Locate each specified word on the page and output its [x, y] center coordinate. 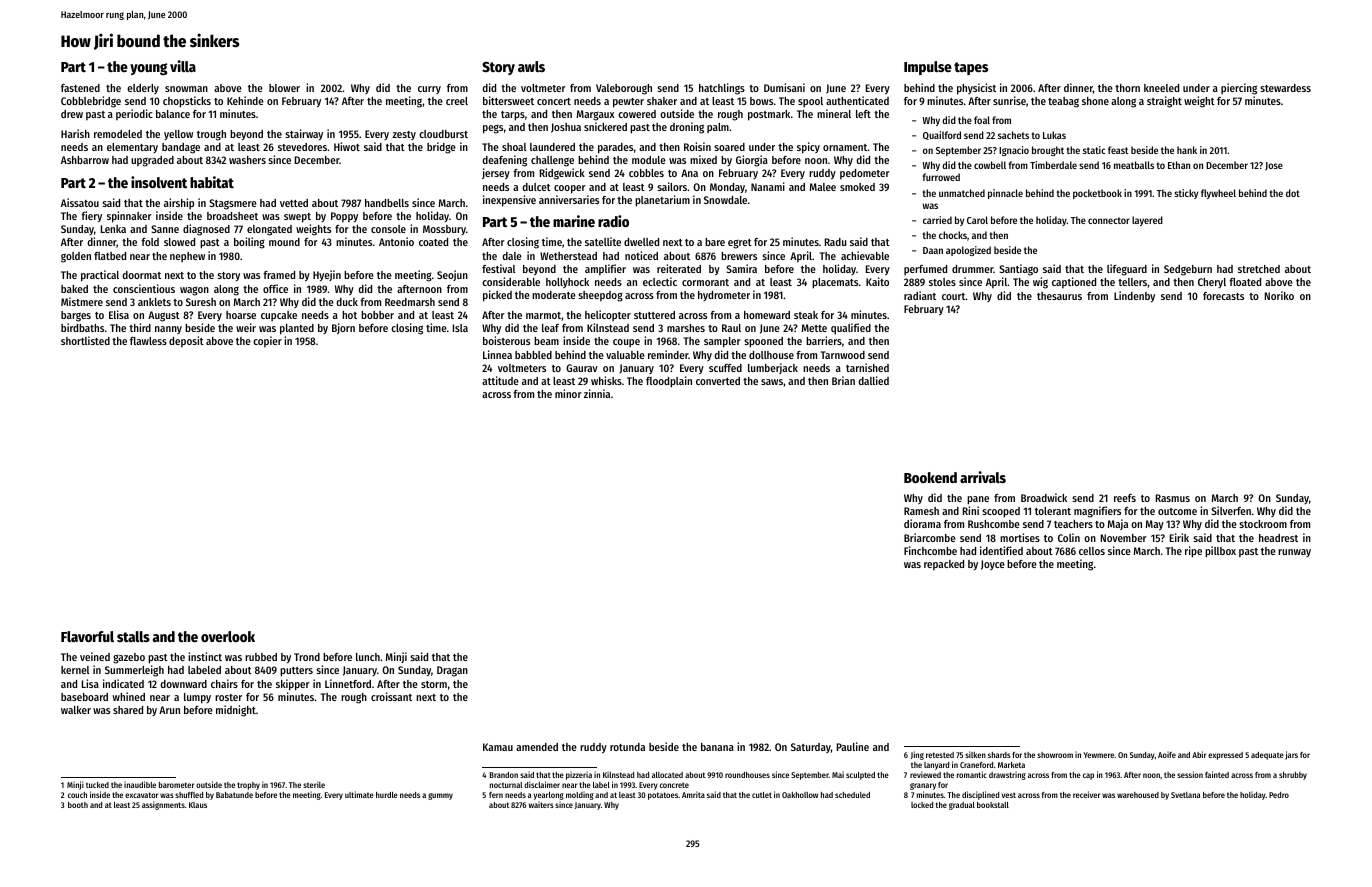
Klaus [198, 805]
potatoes [663, 796]
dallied [873, 380]
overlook [228, 636]
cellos [1092, 551]
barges [76, 316]
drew [72, 114]
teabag [1063, 102]
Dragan [452, 671]
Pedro [1279, 795]
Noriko [1279, 295]
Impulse [928, 68]
